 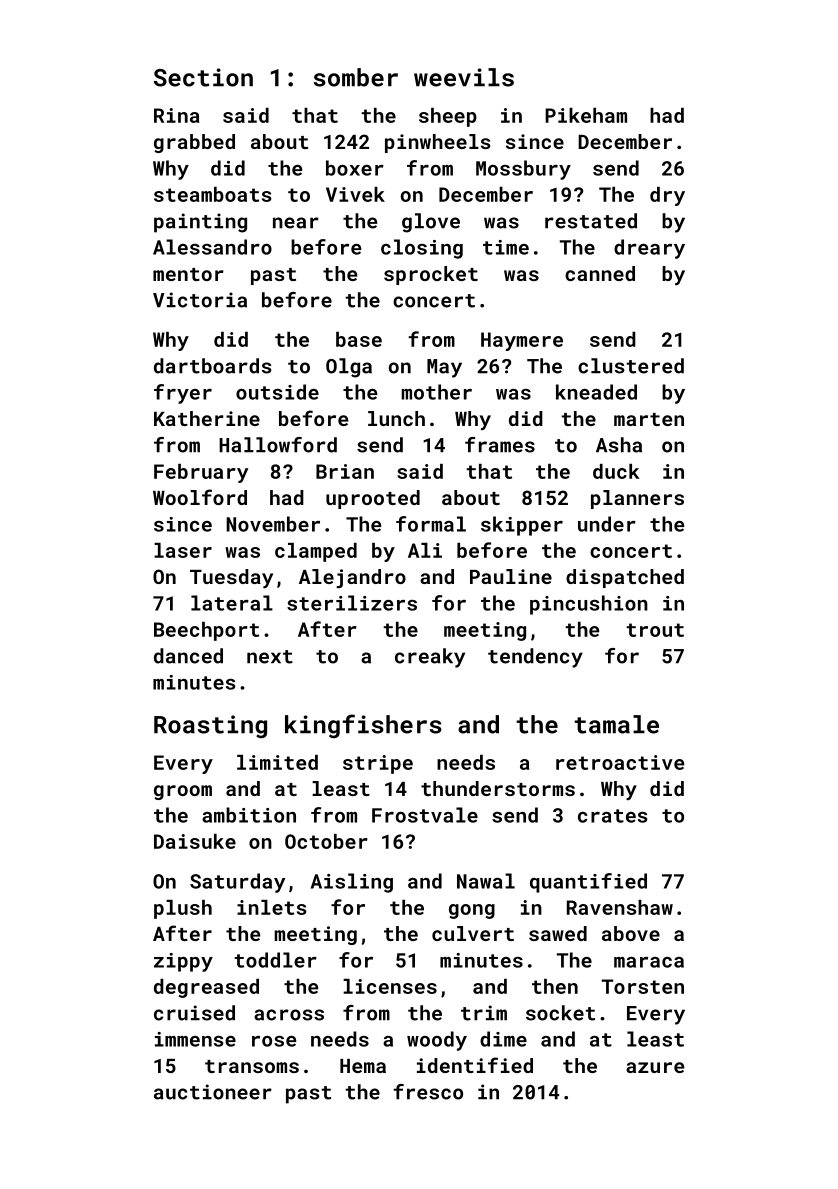 I want to click on steamboats, so click(x=213, y=194).
